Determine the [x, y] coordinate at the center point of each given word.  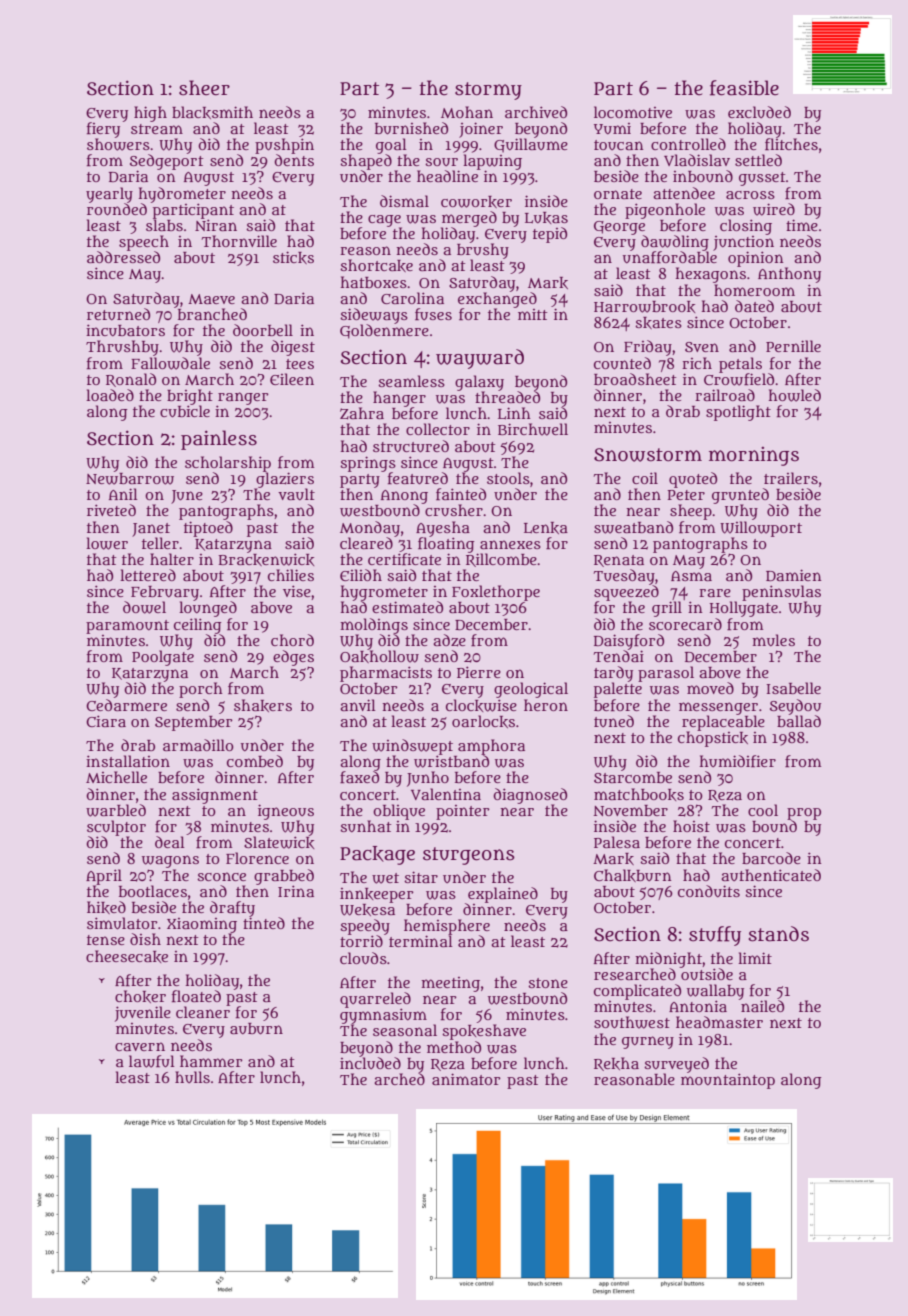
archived [536, 112]
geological [531, 690]
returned [118, 314]
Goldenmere [384, 331]
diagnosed [530, 796]
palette [618, 690]
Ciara [106, 721]
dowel [144, 607]
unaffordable [670, 257]
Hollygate [744, 609]
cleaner [203, 1012]
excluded [759, 112]
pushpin [284, 146]
